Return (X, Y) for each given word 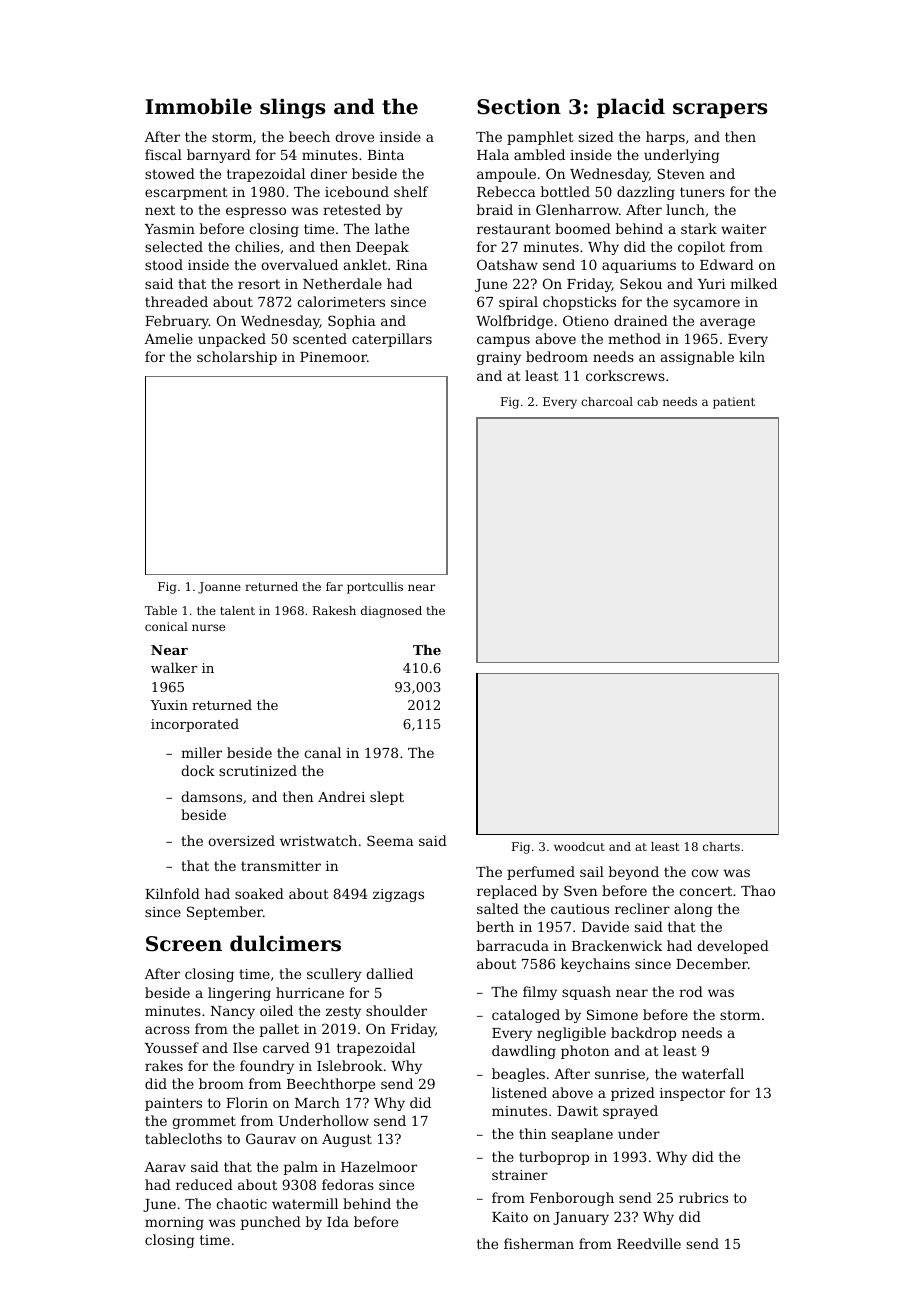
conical (166, 626)
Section (519, 107)
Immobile (198, 106)
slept (387, 798)
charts (721, 846)
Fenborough (572, 1199)
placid (631, 108)
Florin (247, 1102)
